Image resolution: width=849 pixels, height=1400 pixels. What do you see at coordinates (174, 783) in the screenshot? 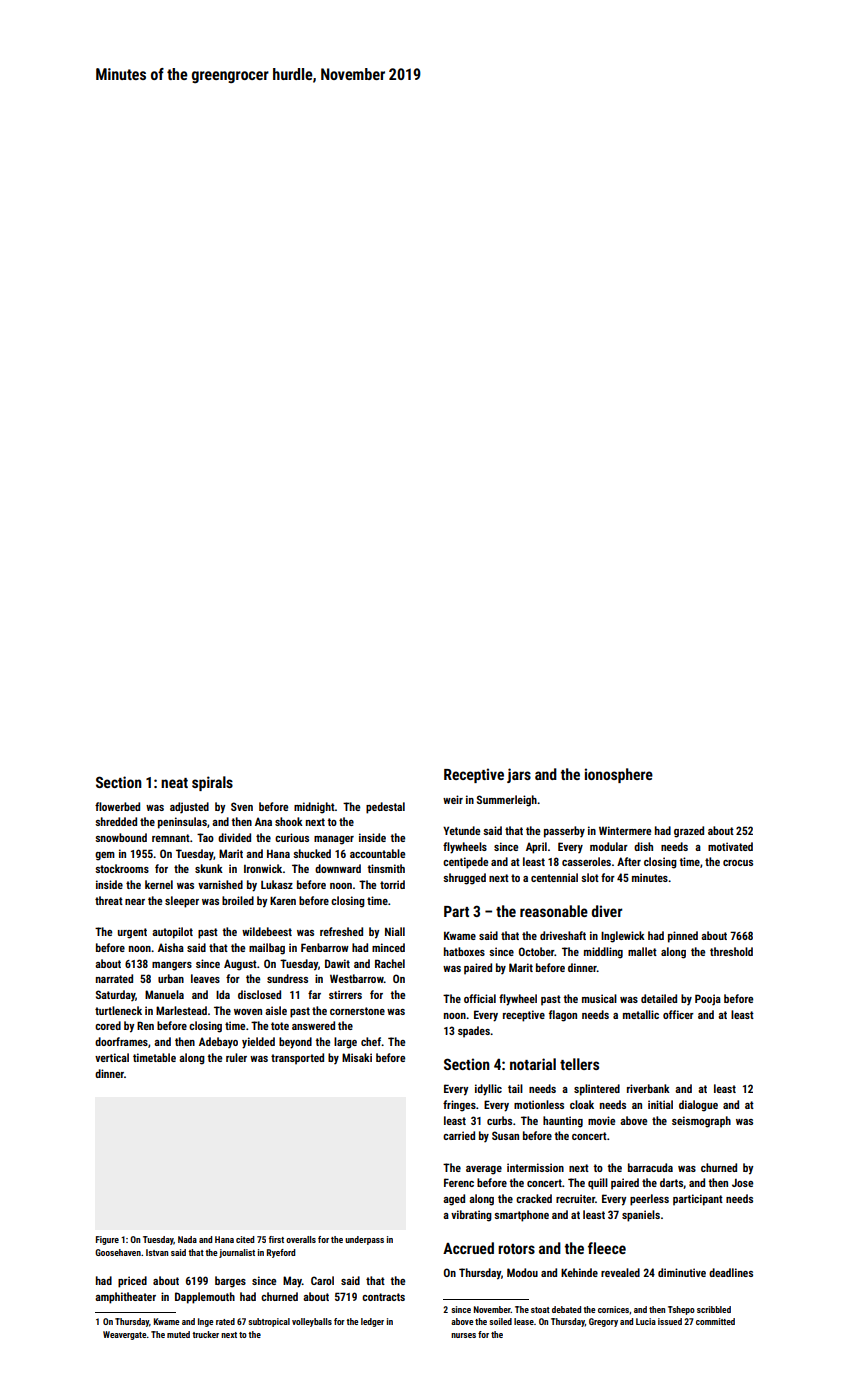
I see `neat` at bounding box center [174, 783].
